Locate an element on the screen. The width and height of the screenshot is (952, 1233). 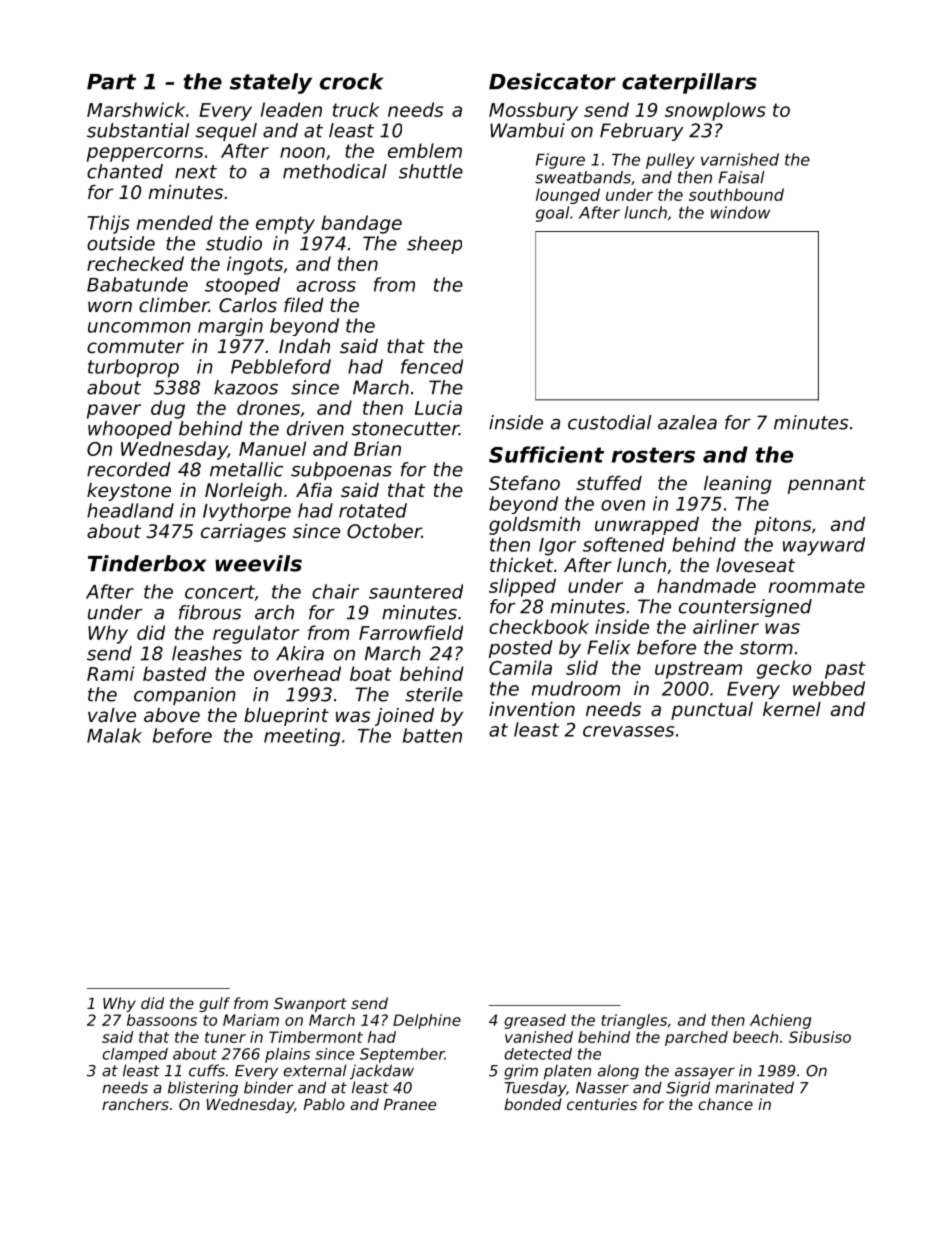
goal is located at coordinates (552, 214).
